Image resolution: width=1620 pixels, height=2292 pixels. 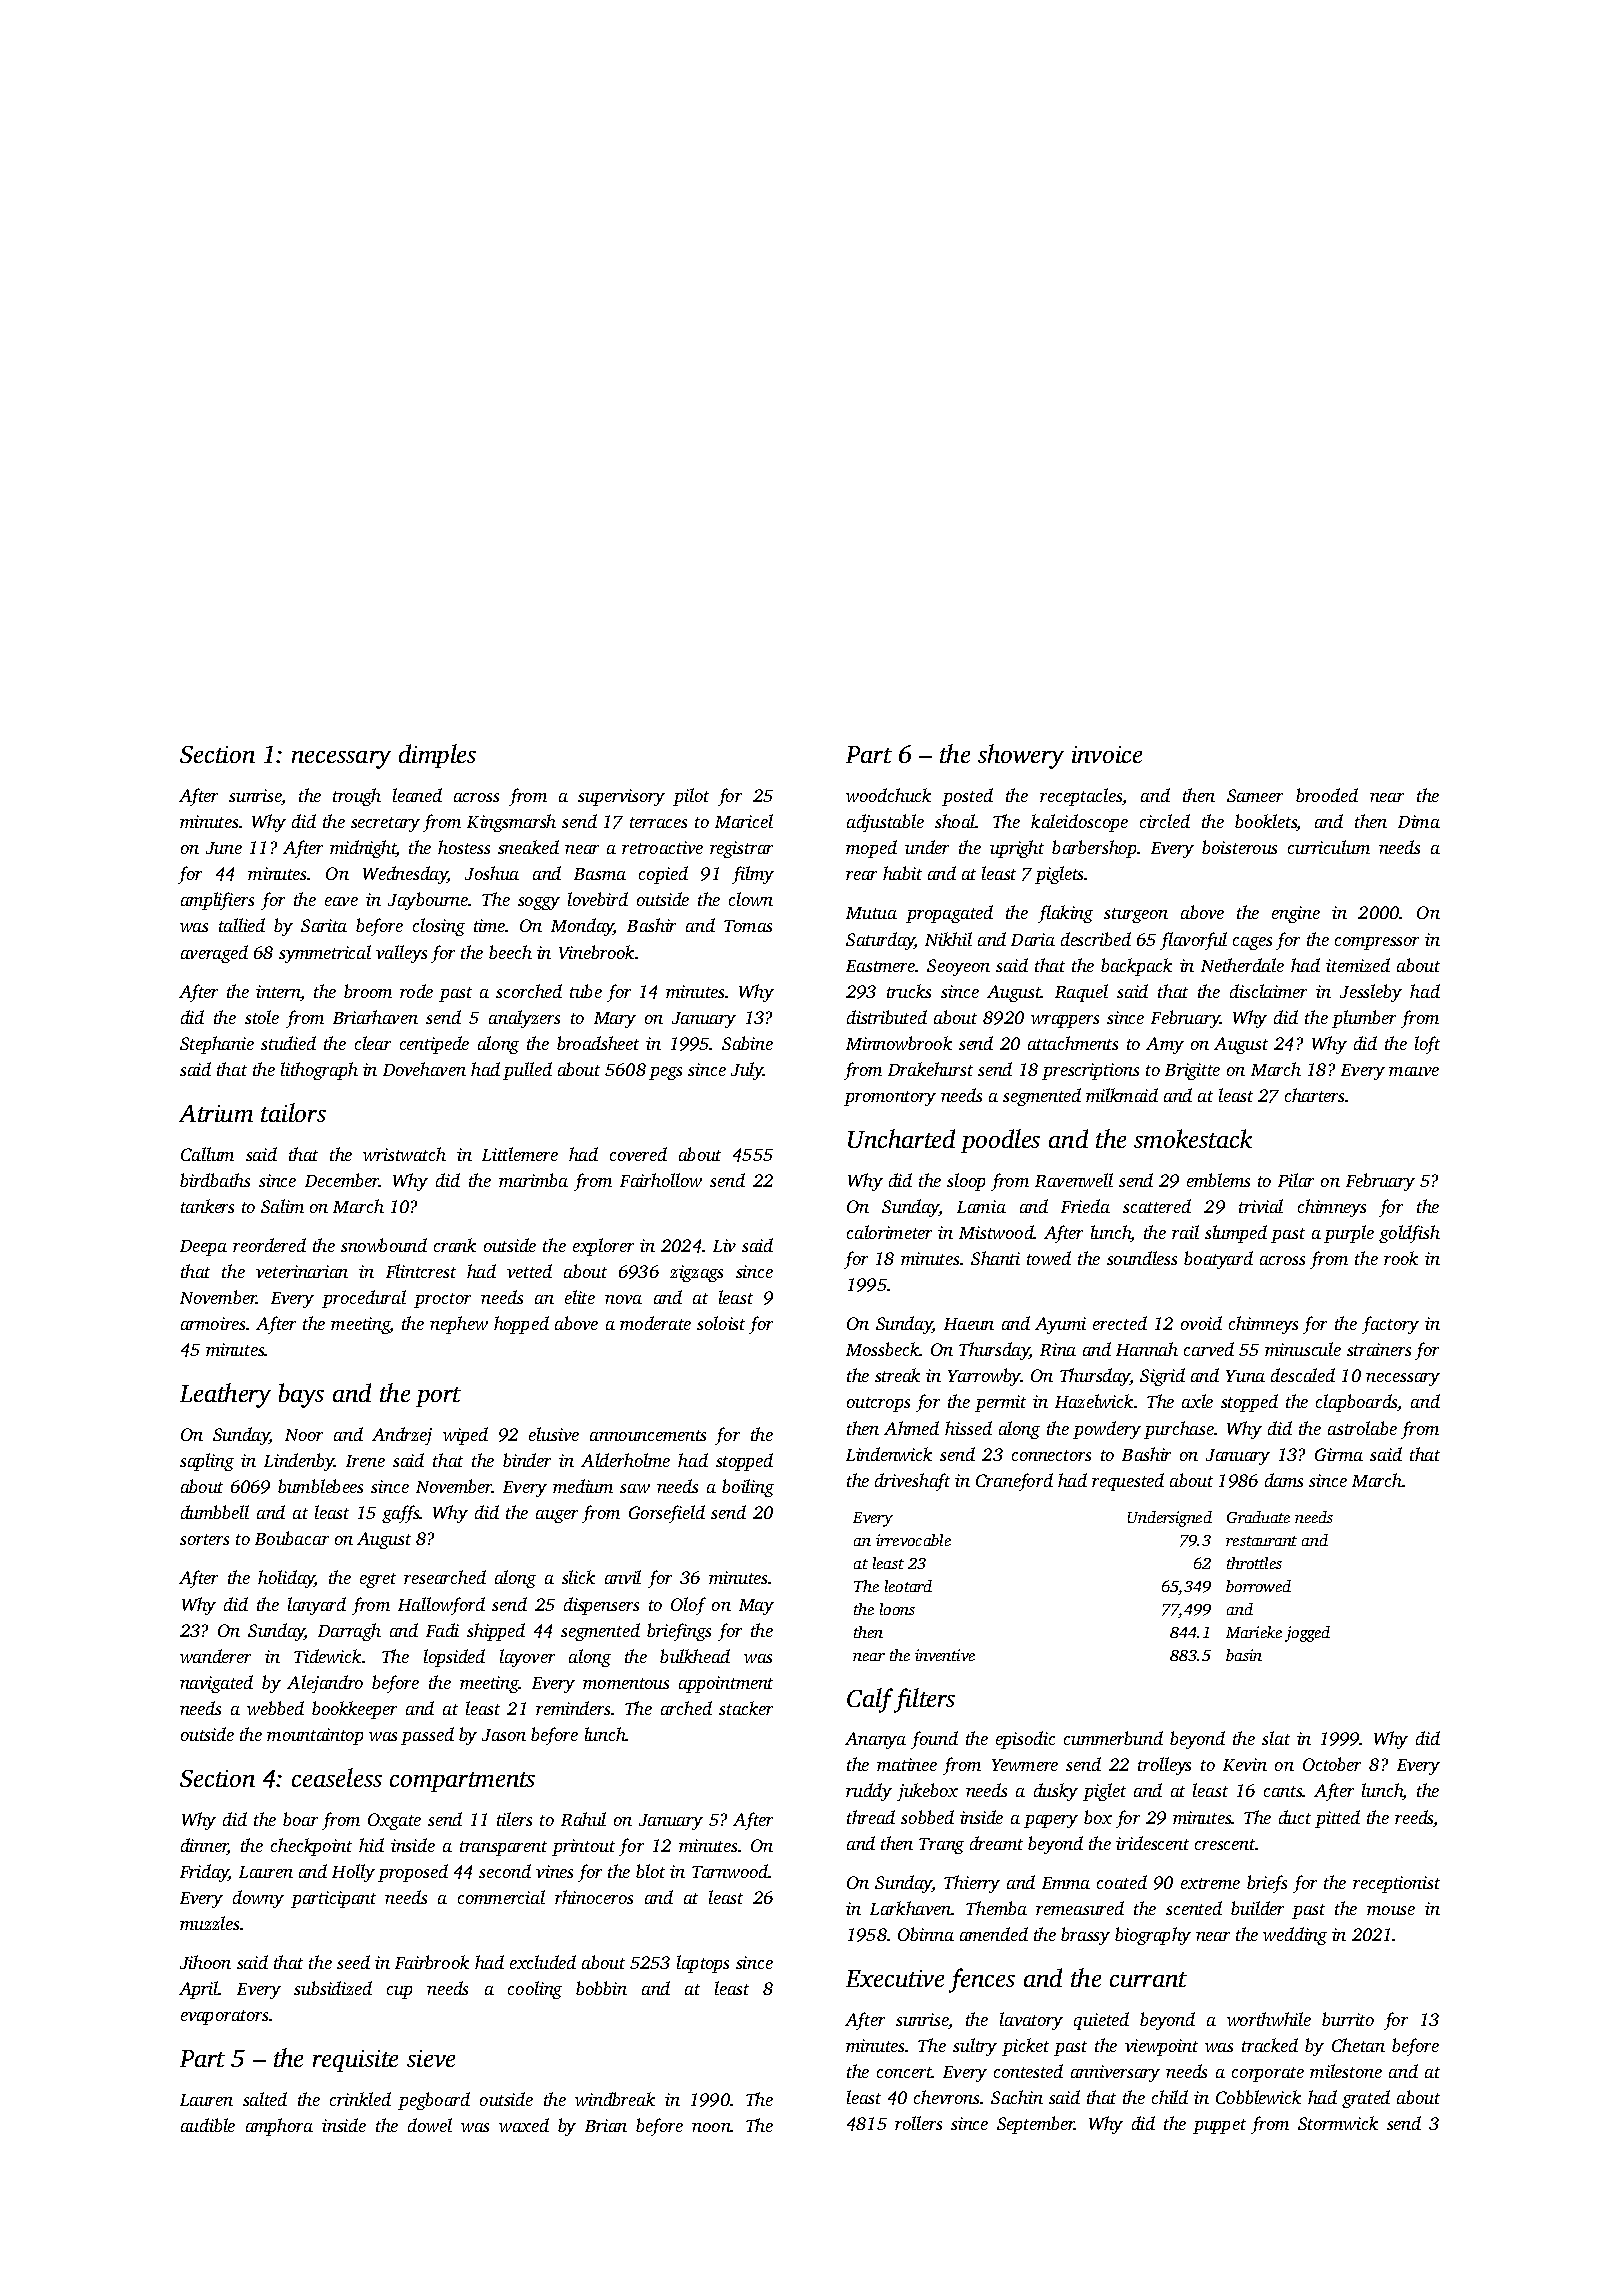 I want to click on Stephanie, so click(x=217, y=1045).
